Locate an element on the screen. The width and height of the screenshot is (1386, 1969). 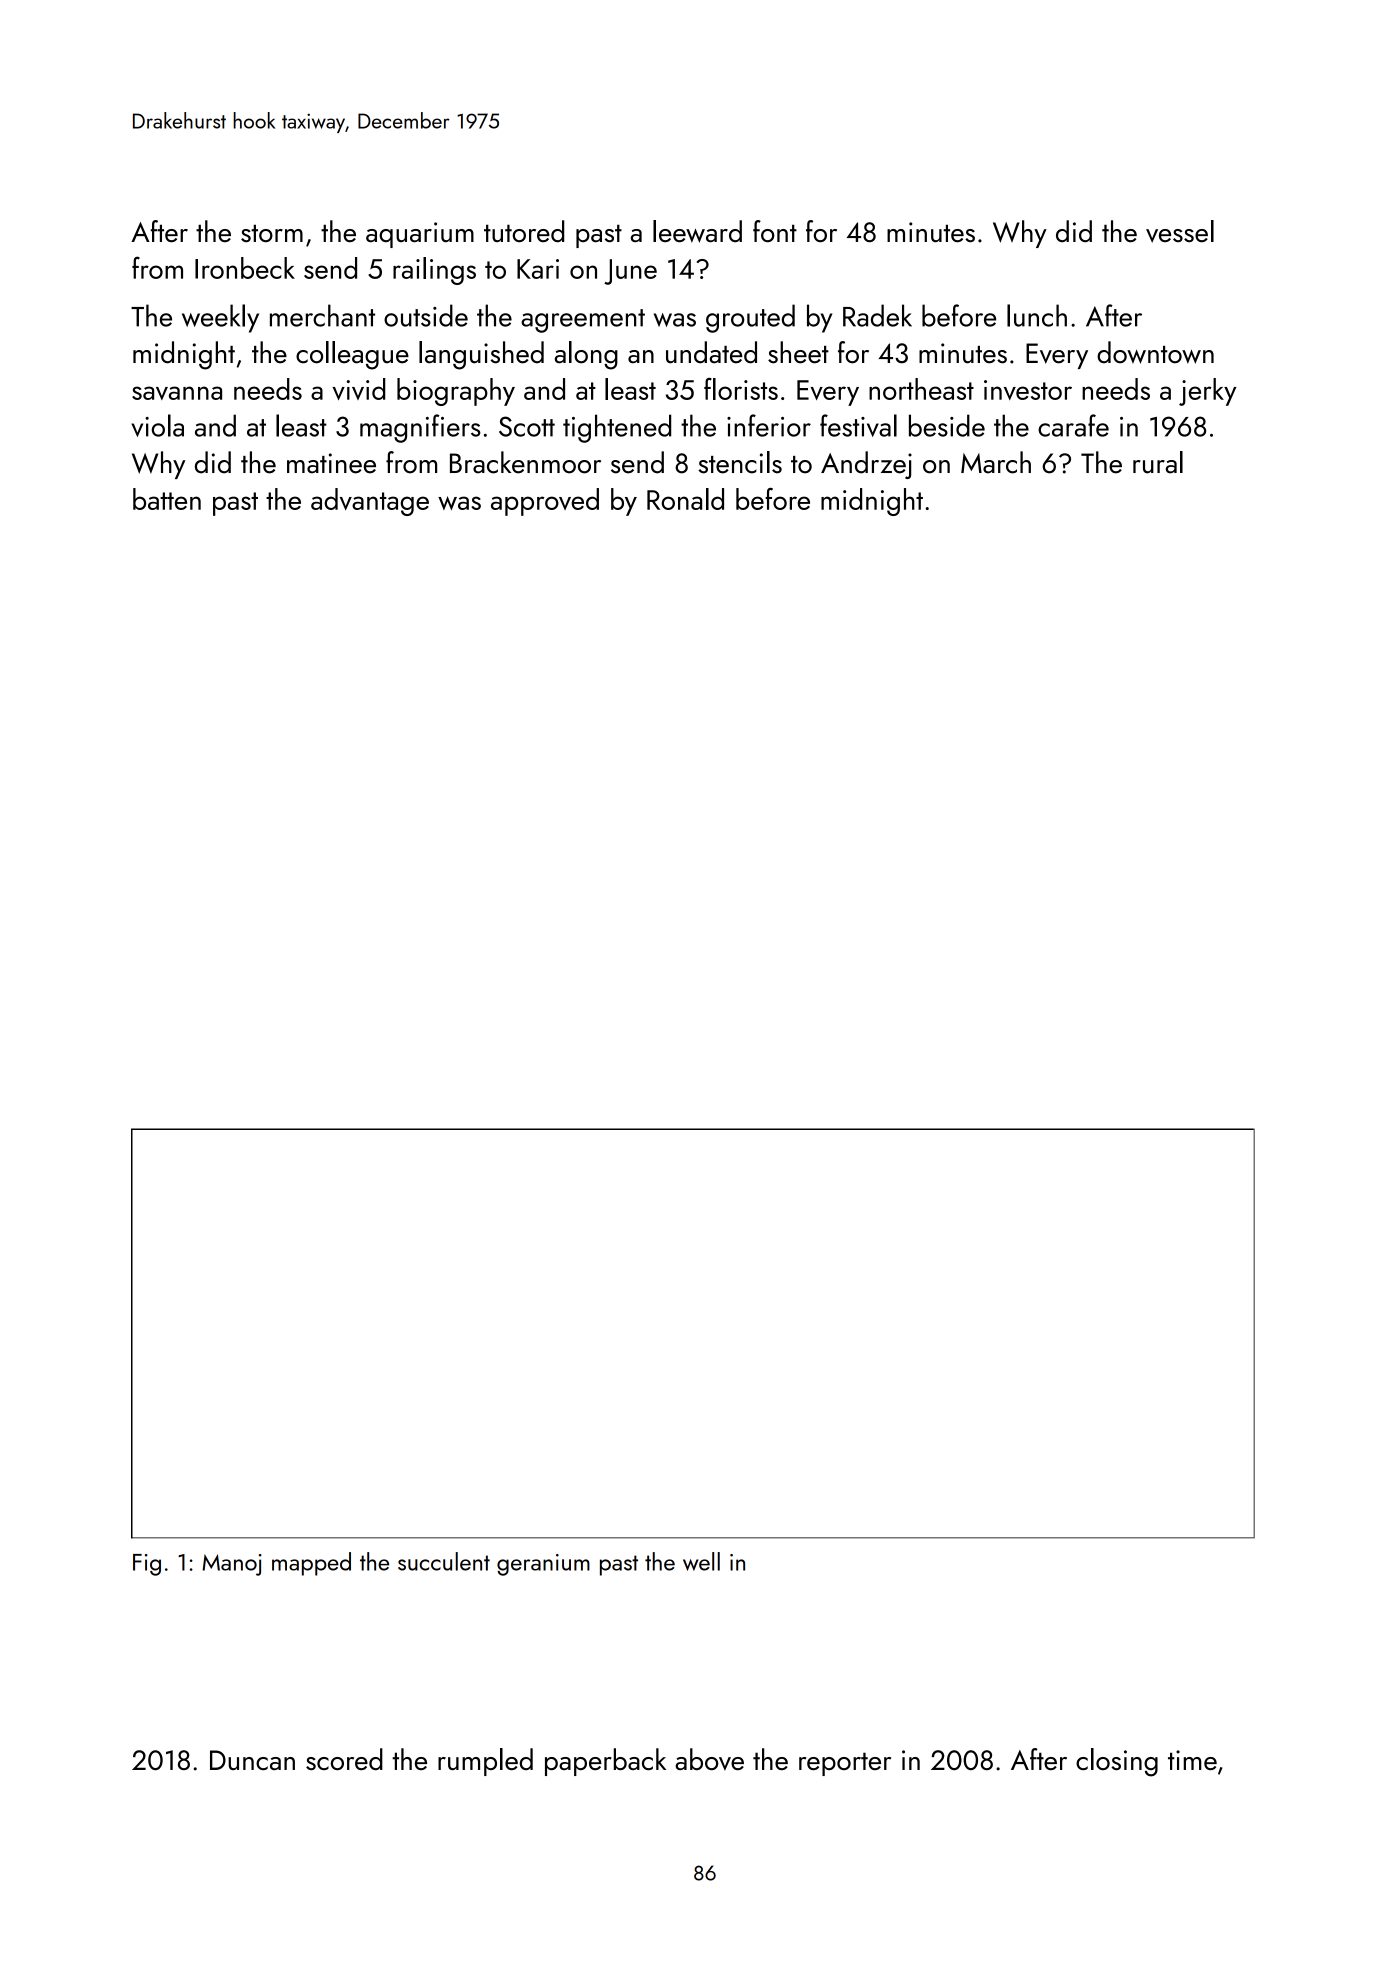
geranium is located at coordinates (543, 1565).
